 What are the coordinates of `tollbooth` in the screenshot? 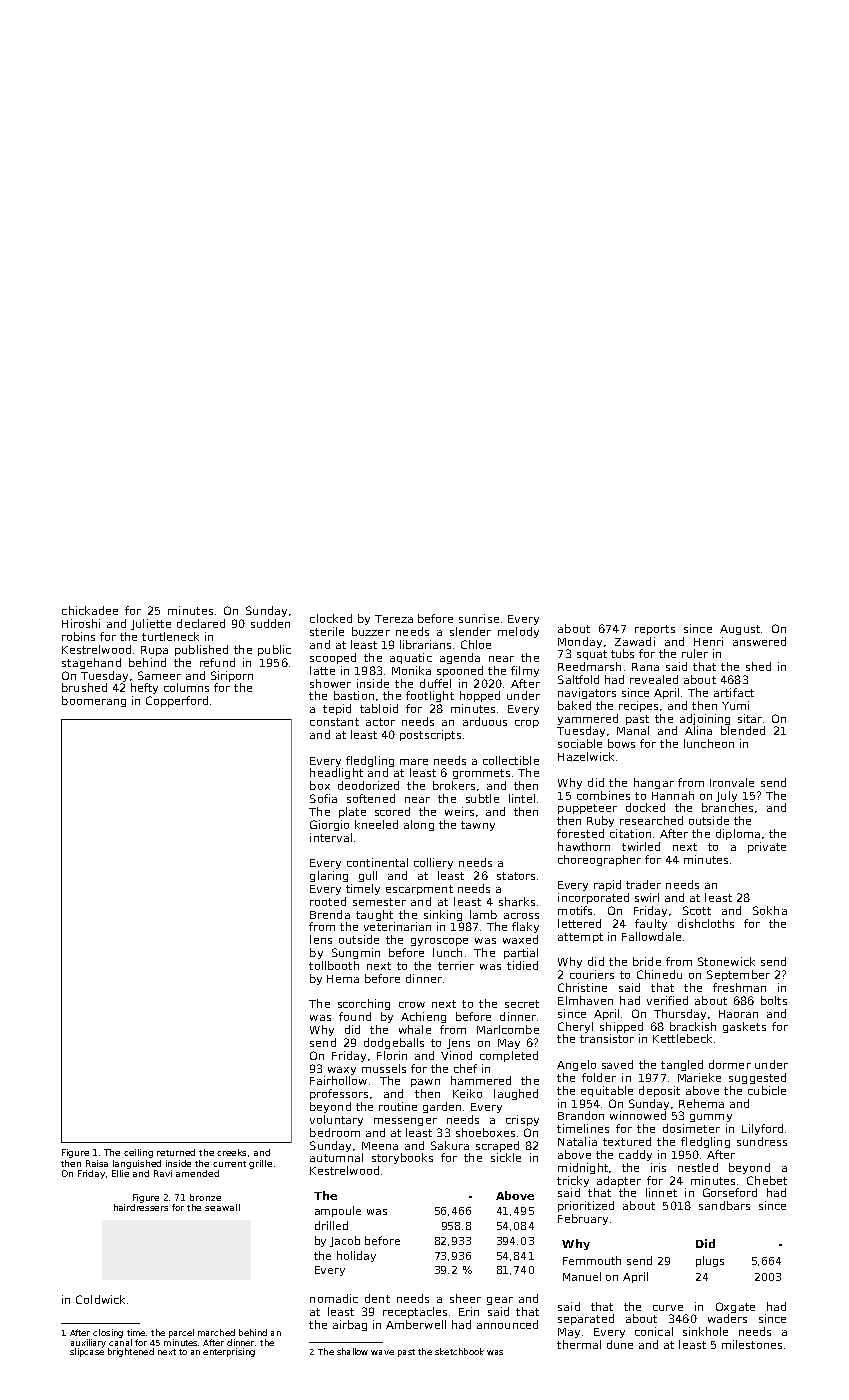 It's located at (334, 965).
